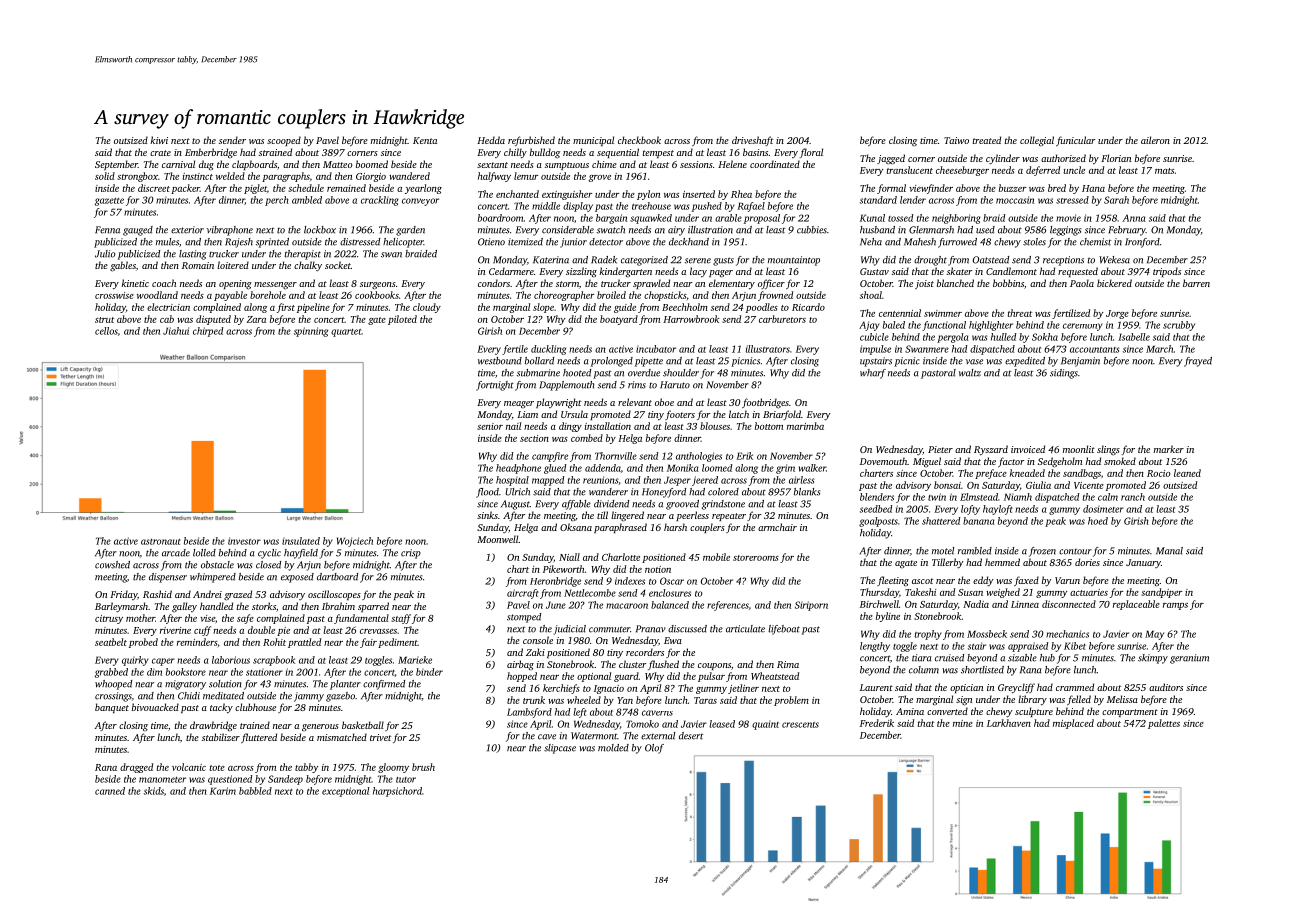 The image size is (1308, 924). What do you see at coordinates (593, 141) in the screenshot?
I see `municipal` at bounding box center [593, 141].
